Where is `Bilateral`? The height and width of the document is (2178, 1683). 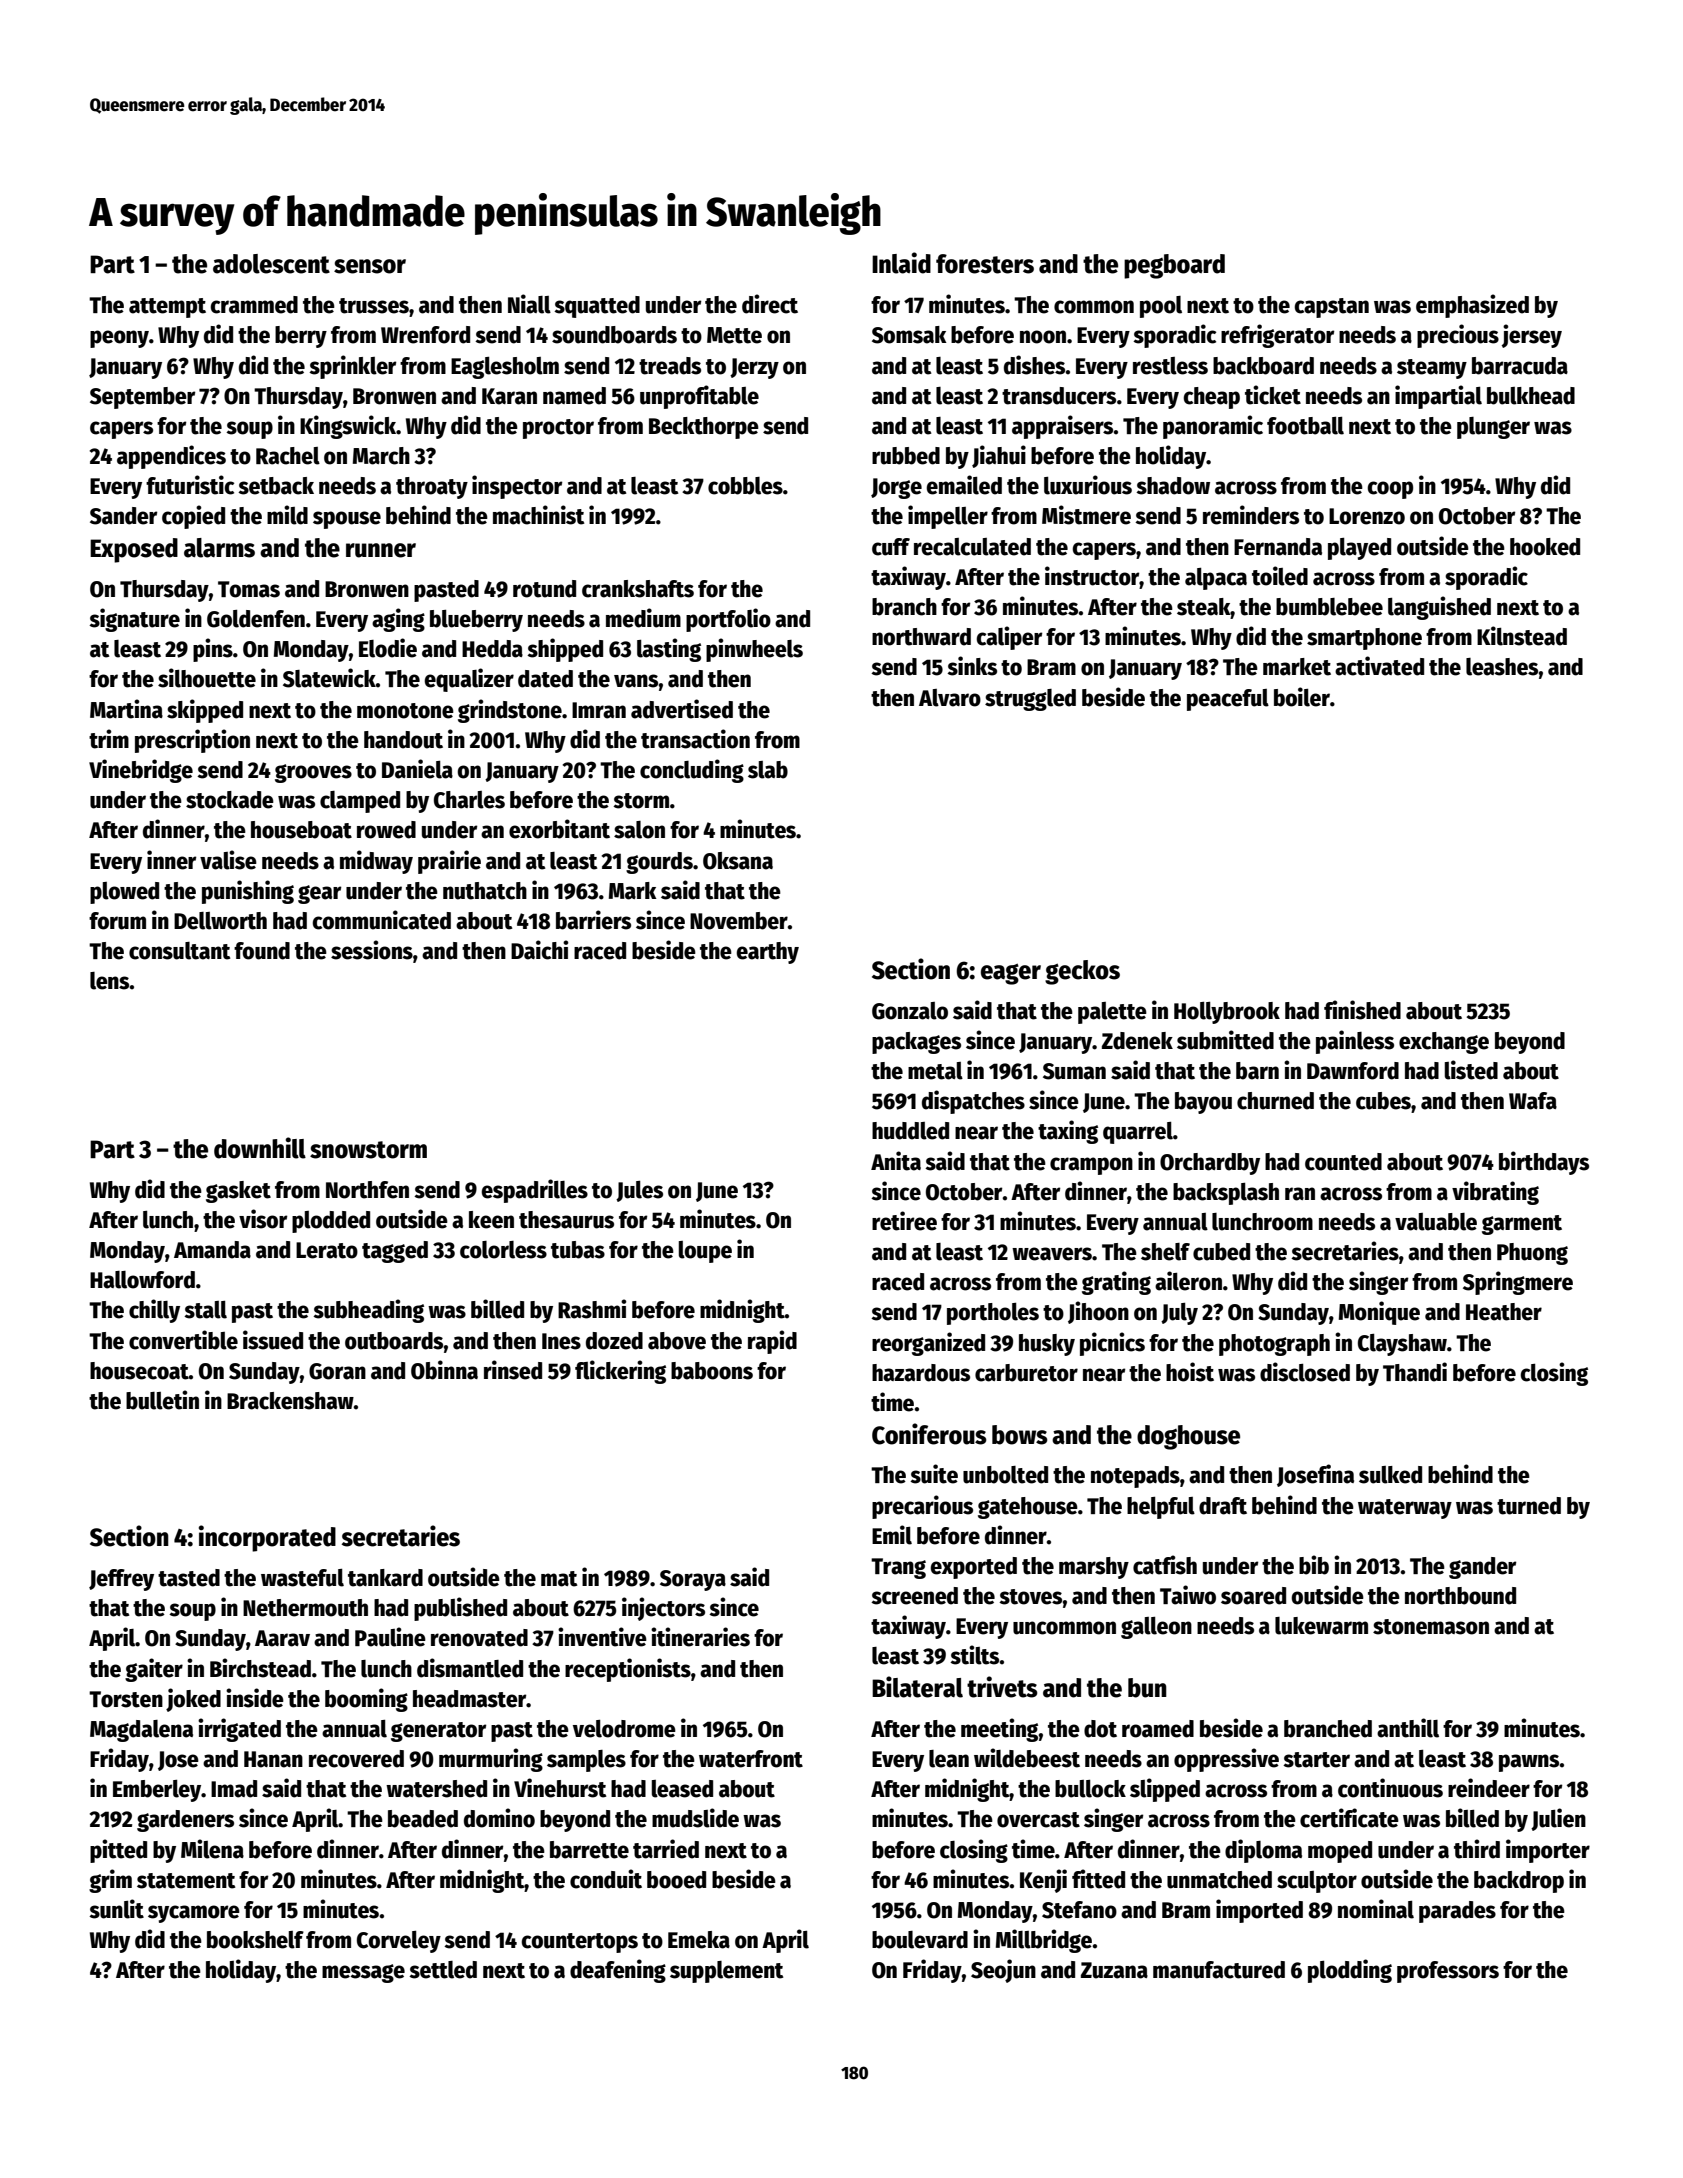 Bilateral is located at coordinates (917, 1687).
